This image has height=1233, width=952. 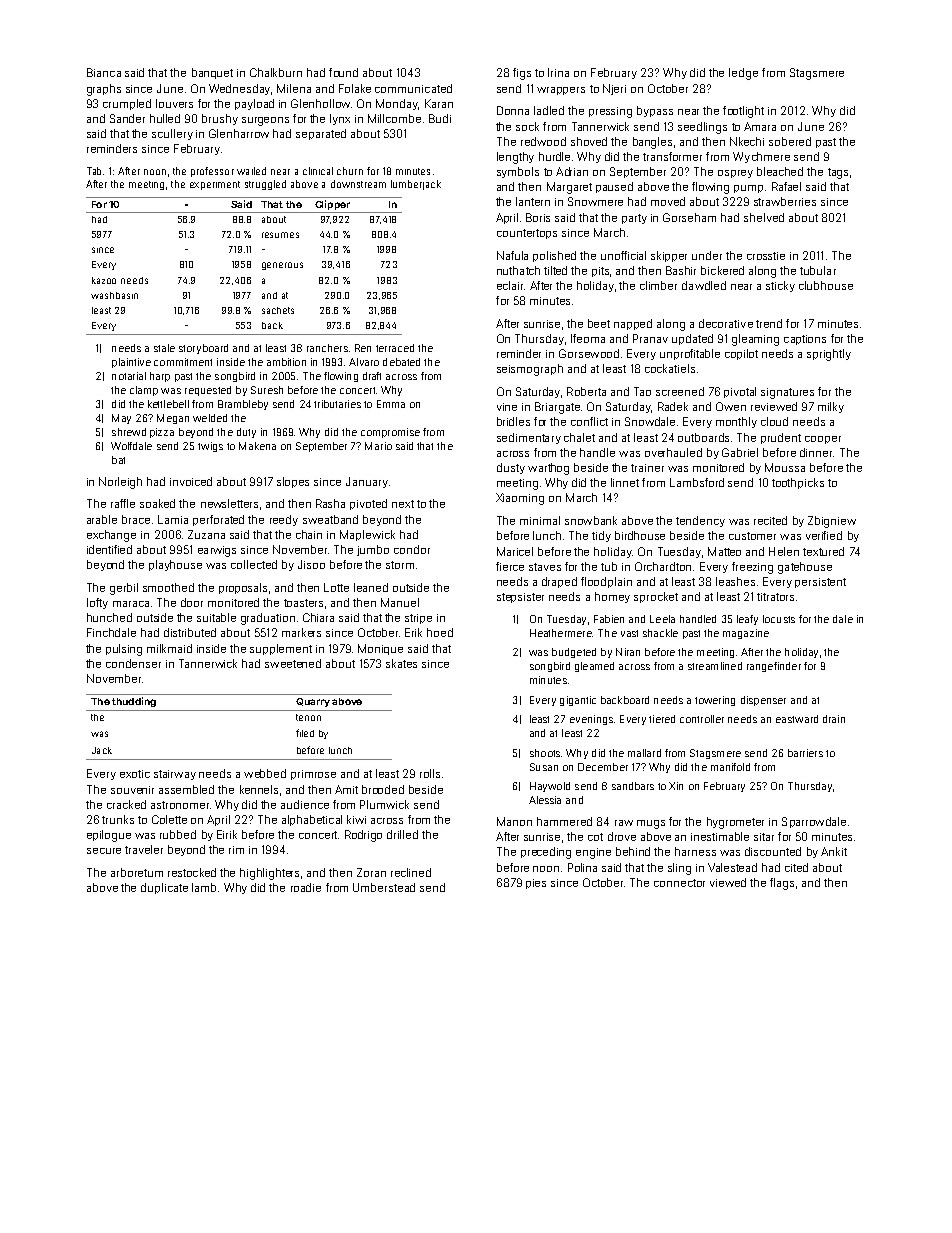 What do you see at coordinates (212, 73) in the image?
I see `banquet` at bounding box center [212, 73].
